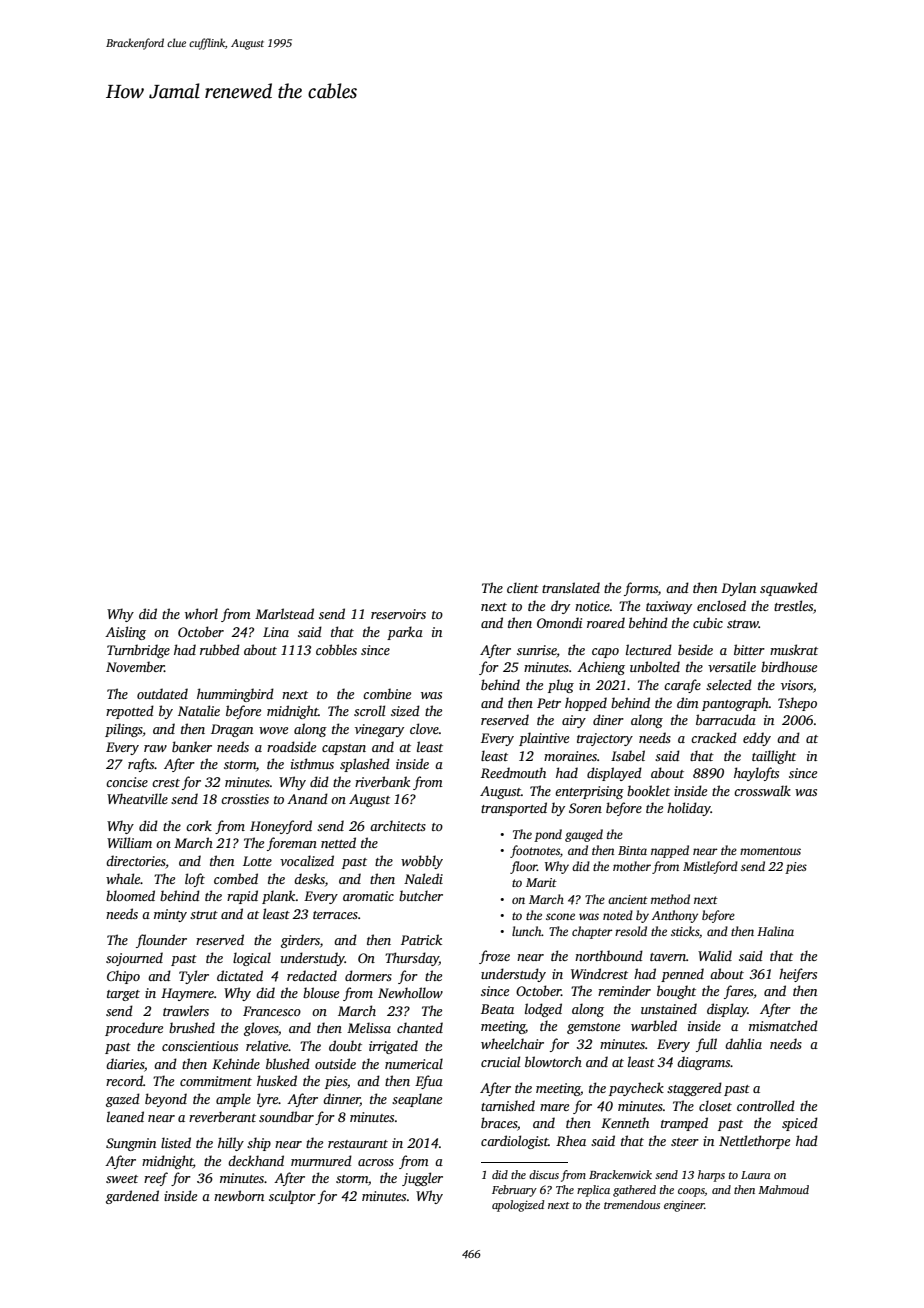 This image has height=1308, width=924. I want to click on listed, so click(176, 1142).
